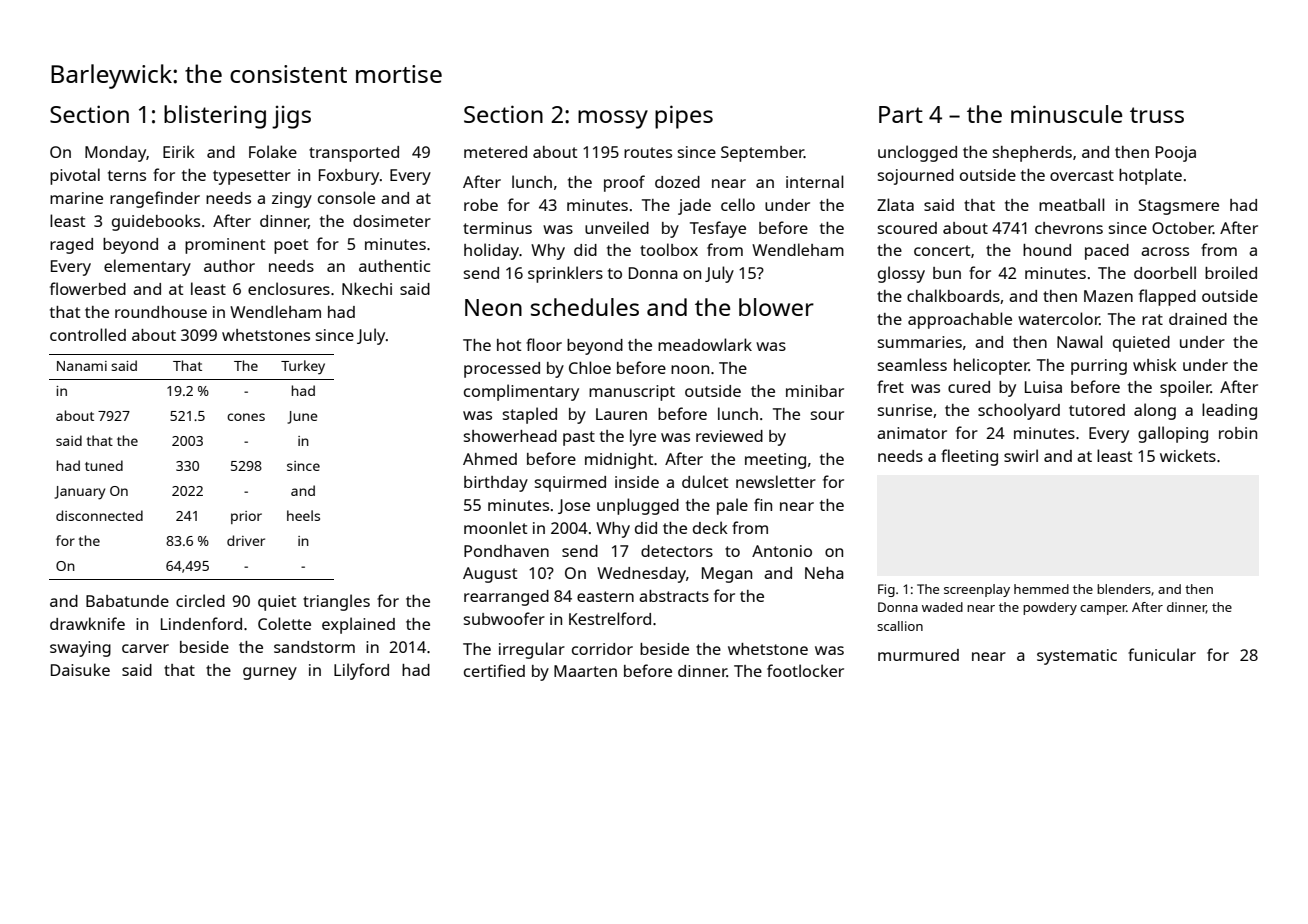 Image resolution: width=1308 pixels, height=924 pixels. Describe the element at coordinates (1188, 455) in the image. I see `wickets` at that location.
